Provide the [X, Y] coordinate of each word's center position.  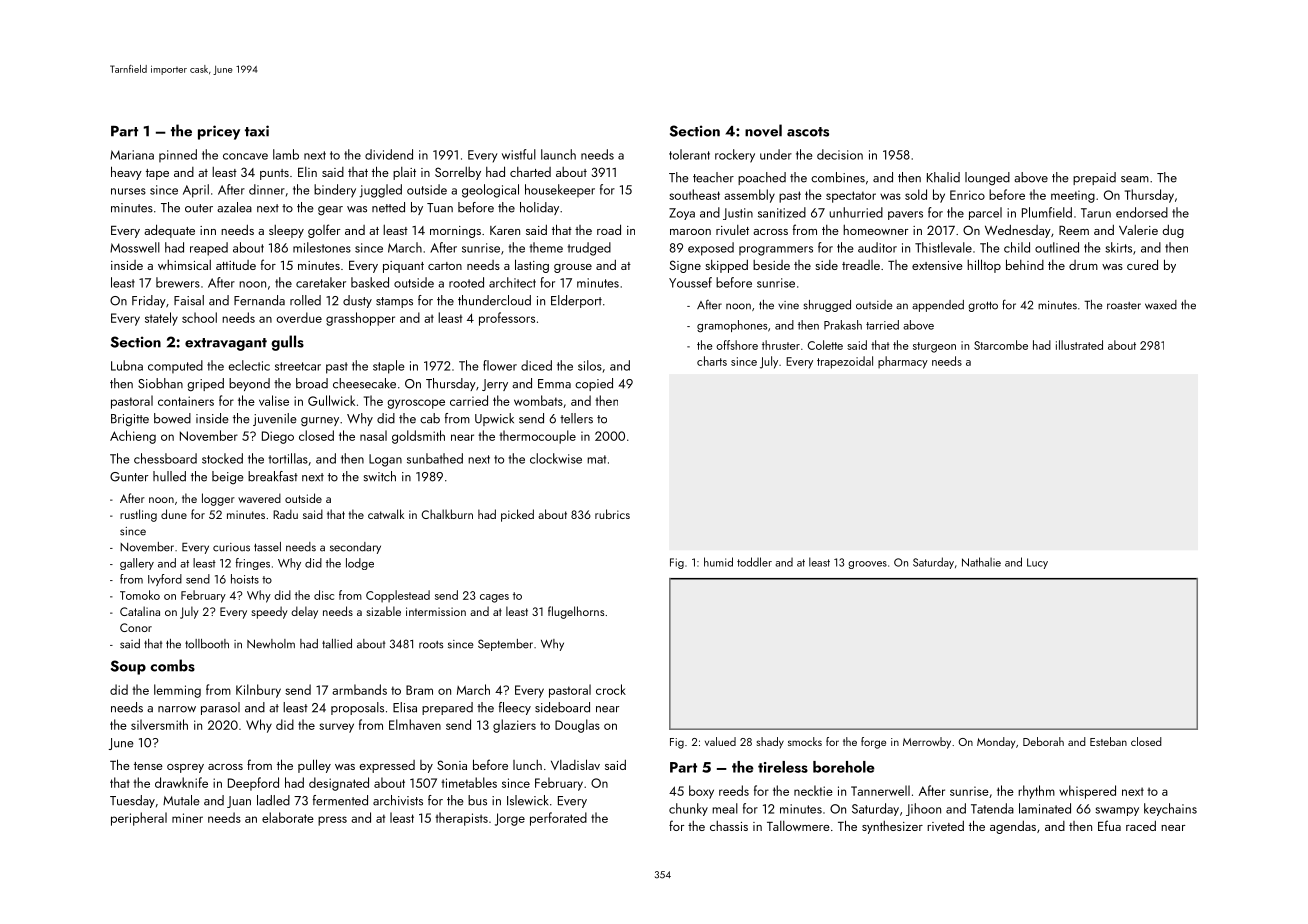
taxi [257, 131]
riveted [945, 826]
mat [596, 459]
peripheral [139, 819]
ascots [808, 132]
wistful [519, 154]
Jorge [510, 819]
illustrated [1079, 345]
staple [388, 367]
